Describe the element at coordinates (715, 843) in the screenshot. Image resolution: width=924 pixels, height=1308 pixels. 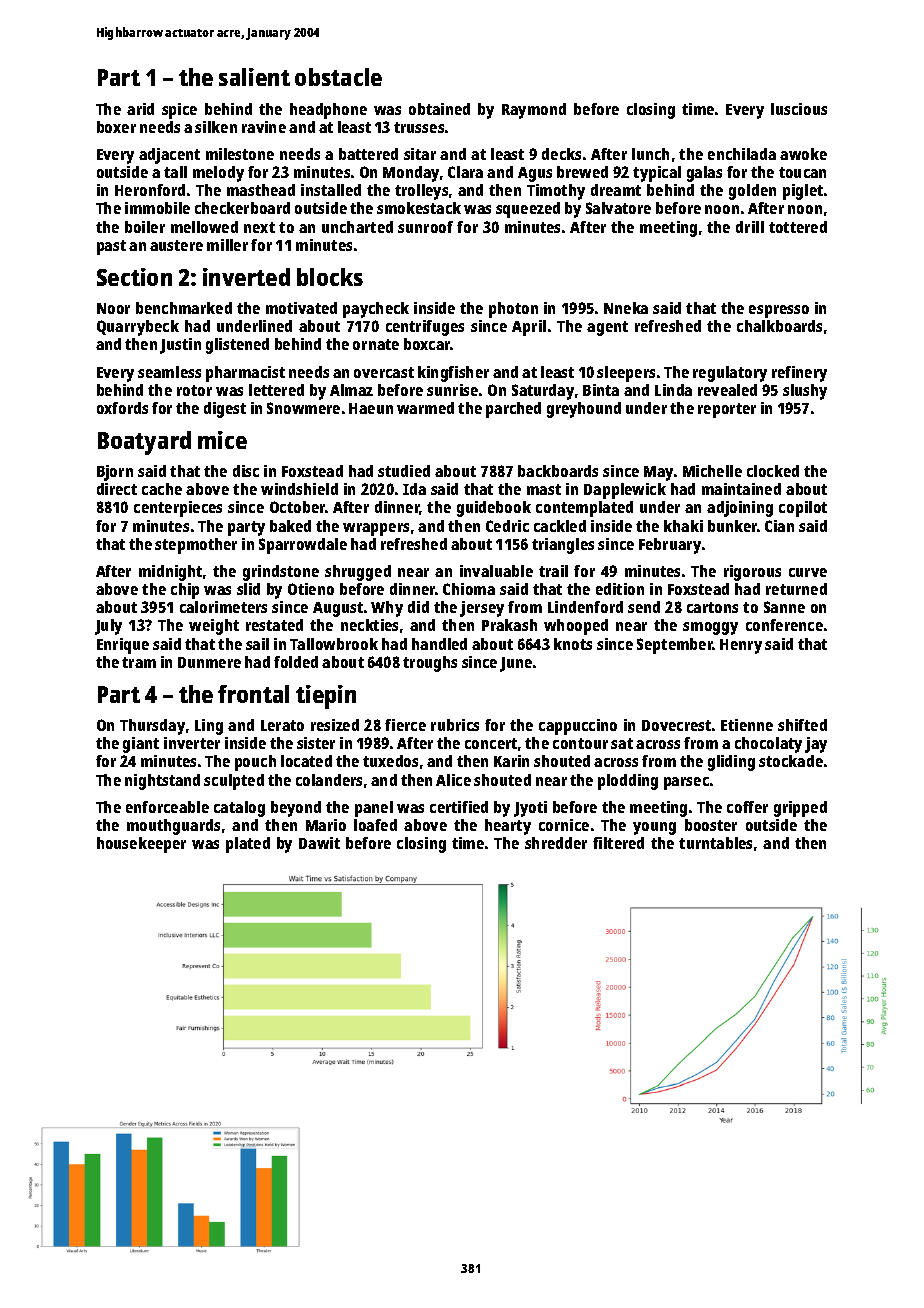
I see `turntables` at that location.
